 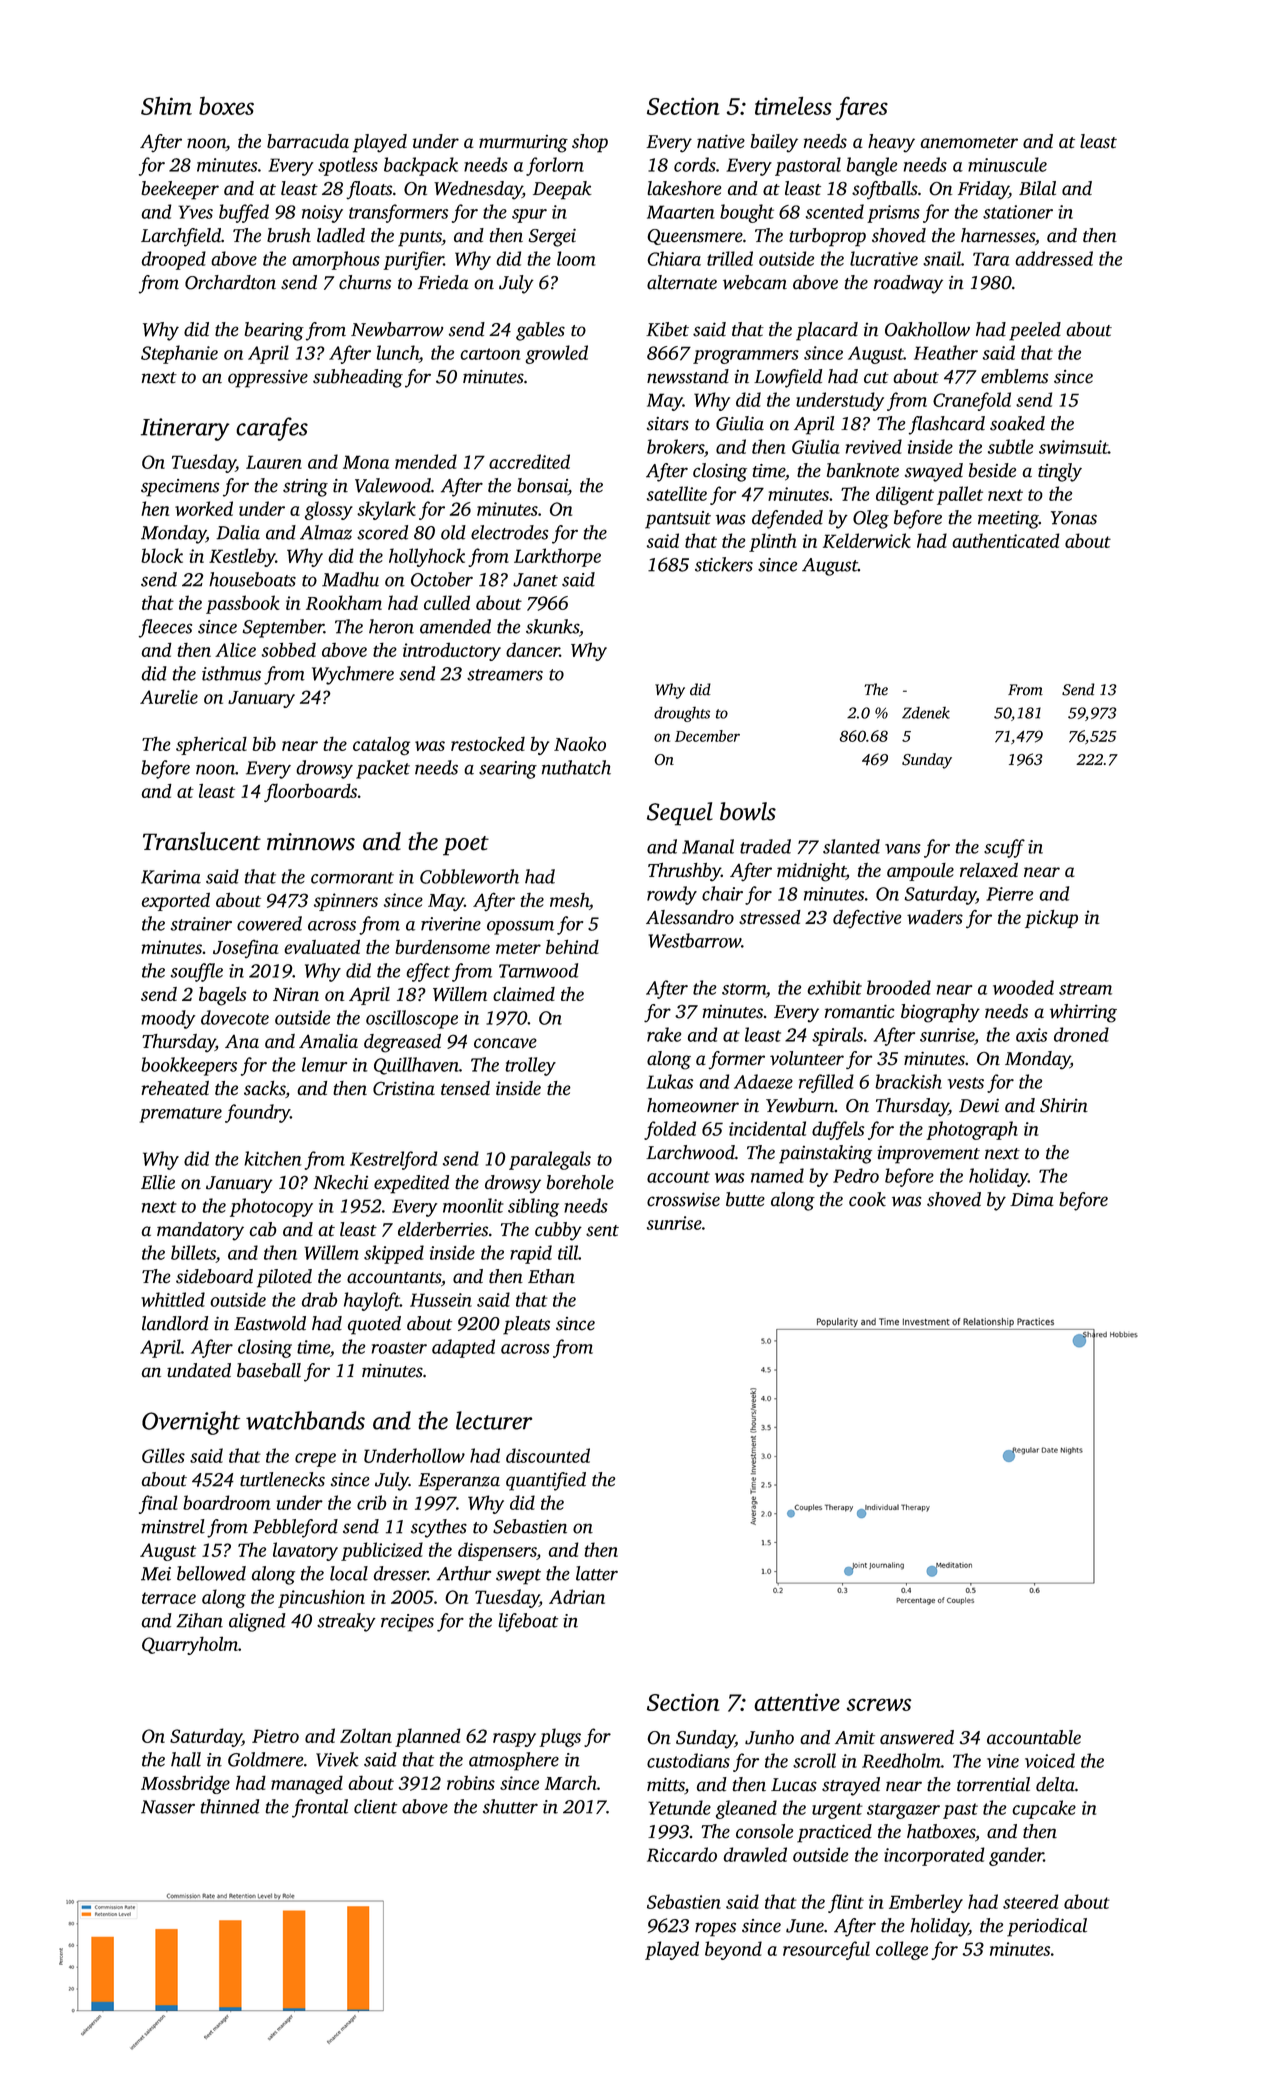 I want to click on vans, so click(x=903, y=849).
